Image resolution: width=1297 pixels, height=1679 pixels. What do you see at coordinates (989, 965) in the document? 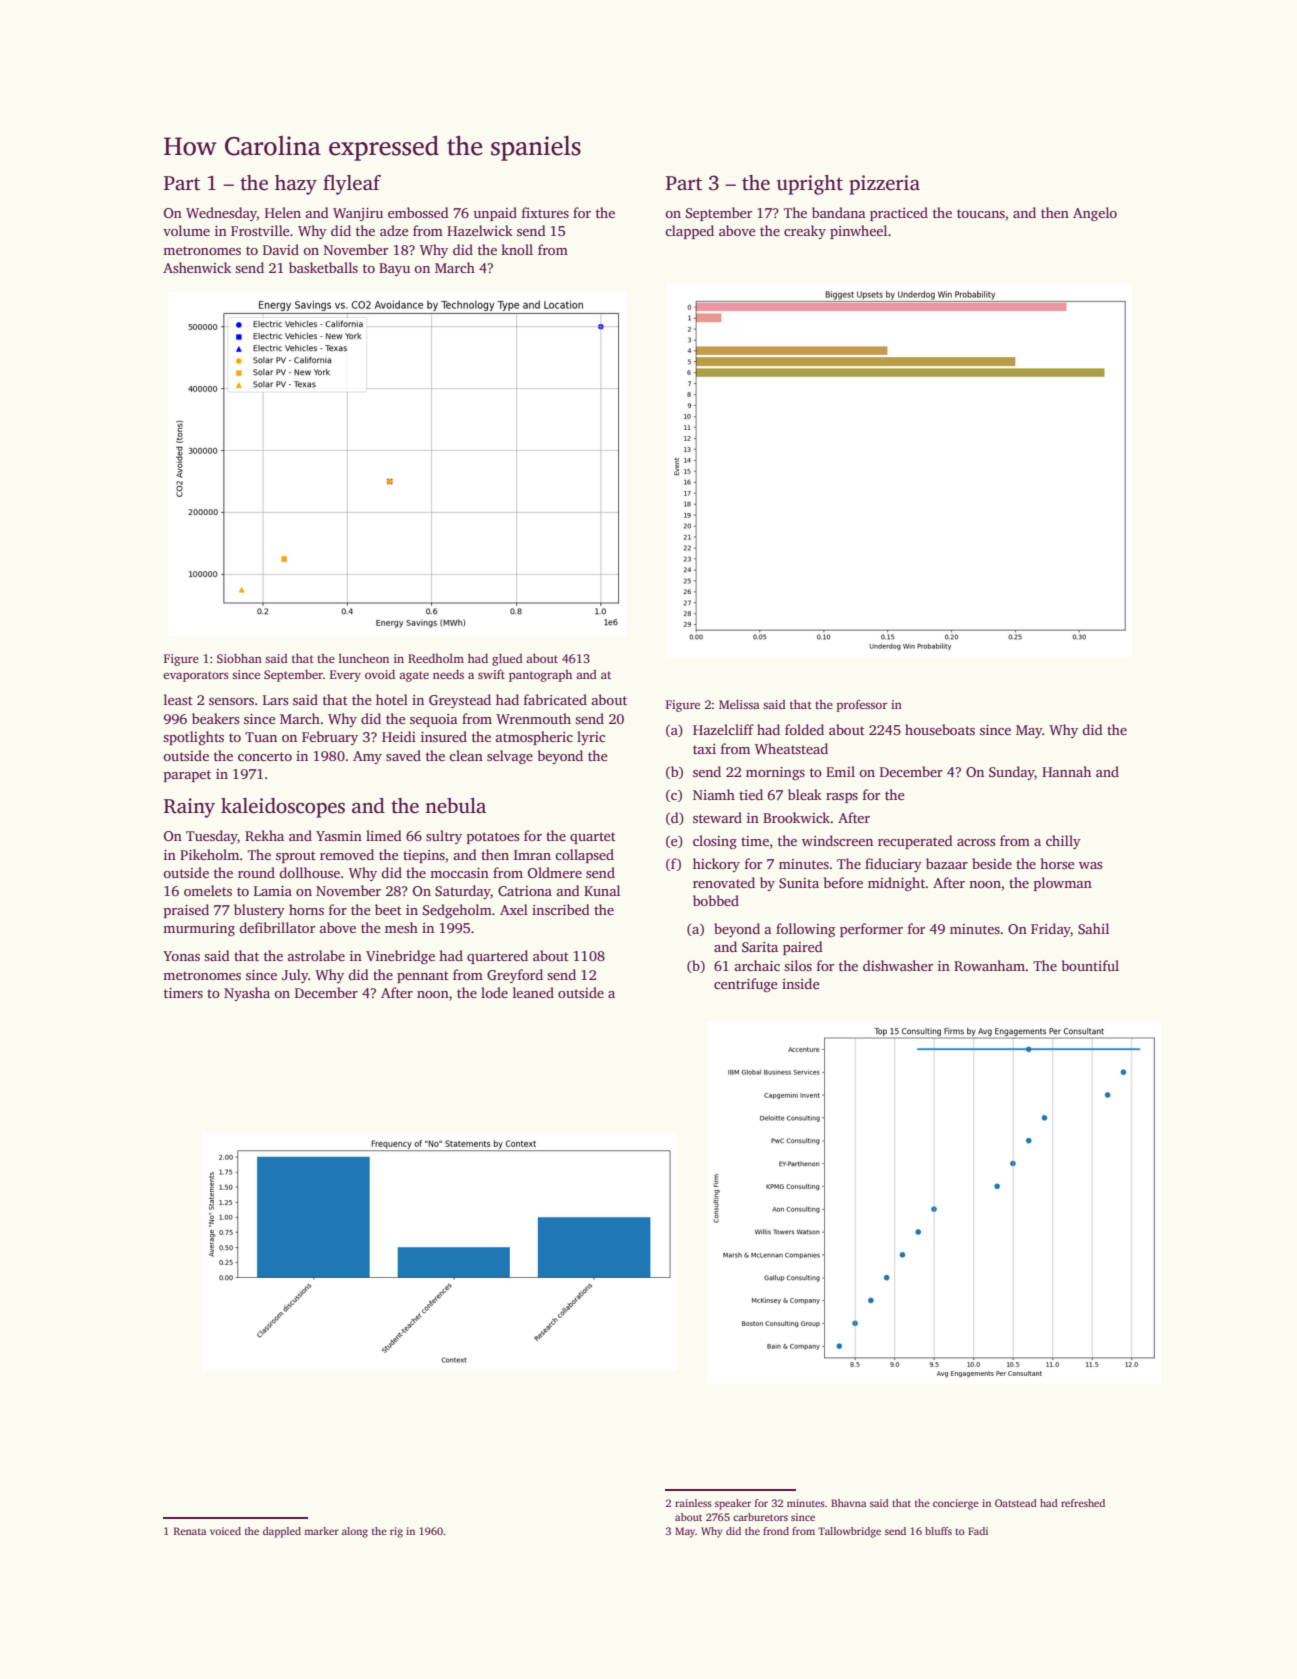
I see `Rowanham` at bounding box center [989, 965].
